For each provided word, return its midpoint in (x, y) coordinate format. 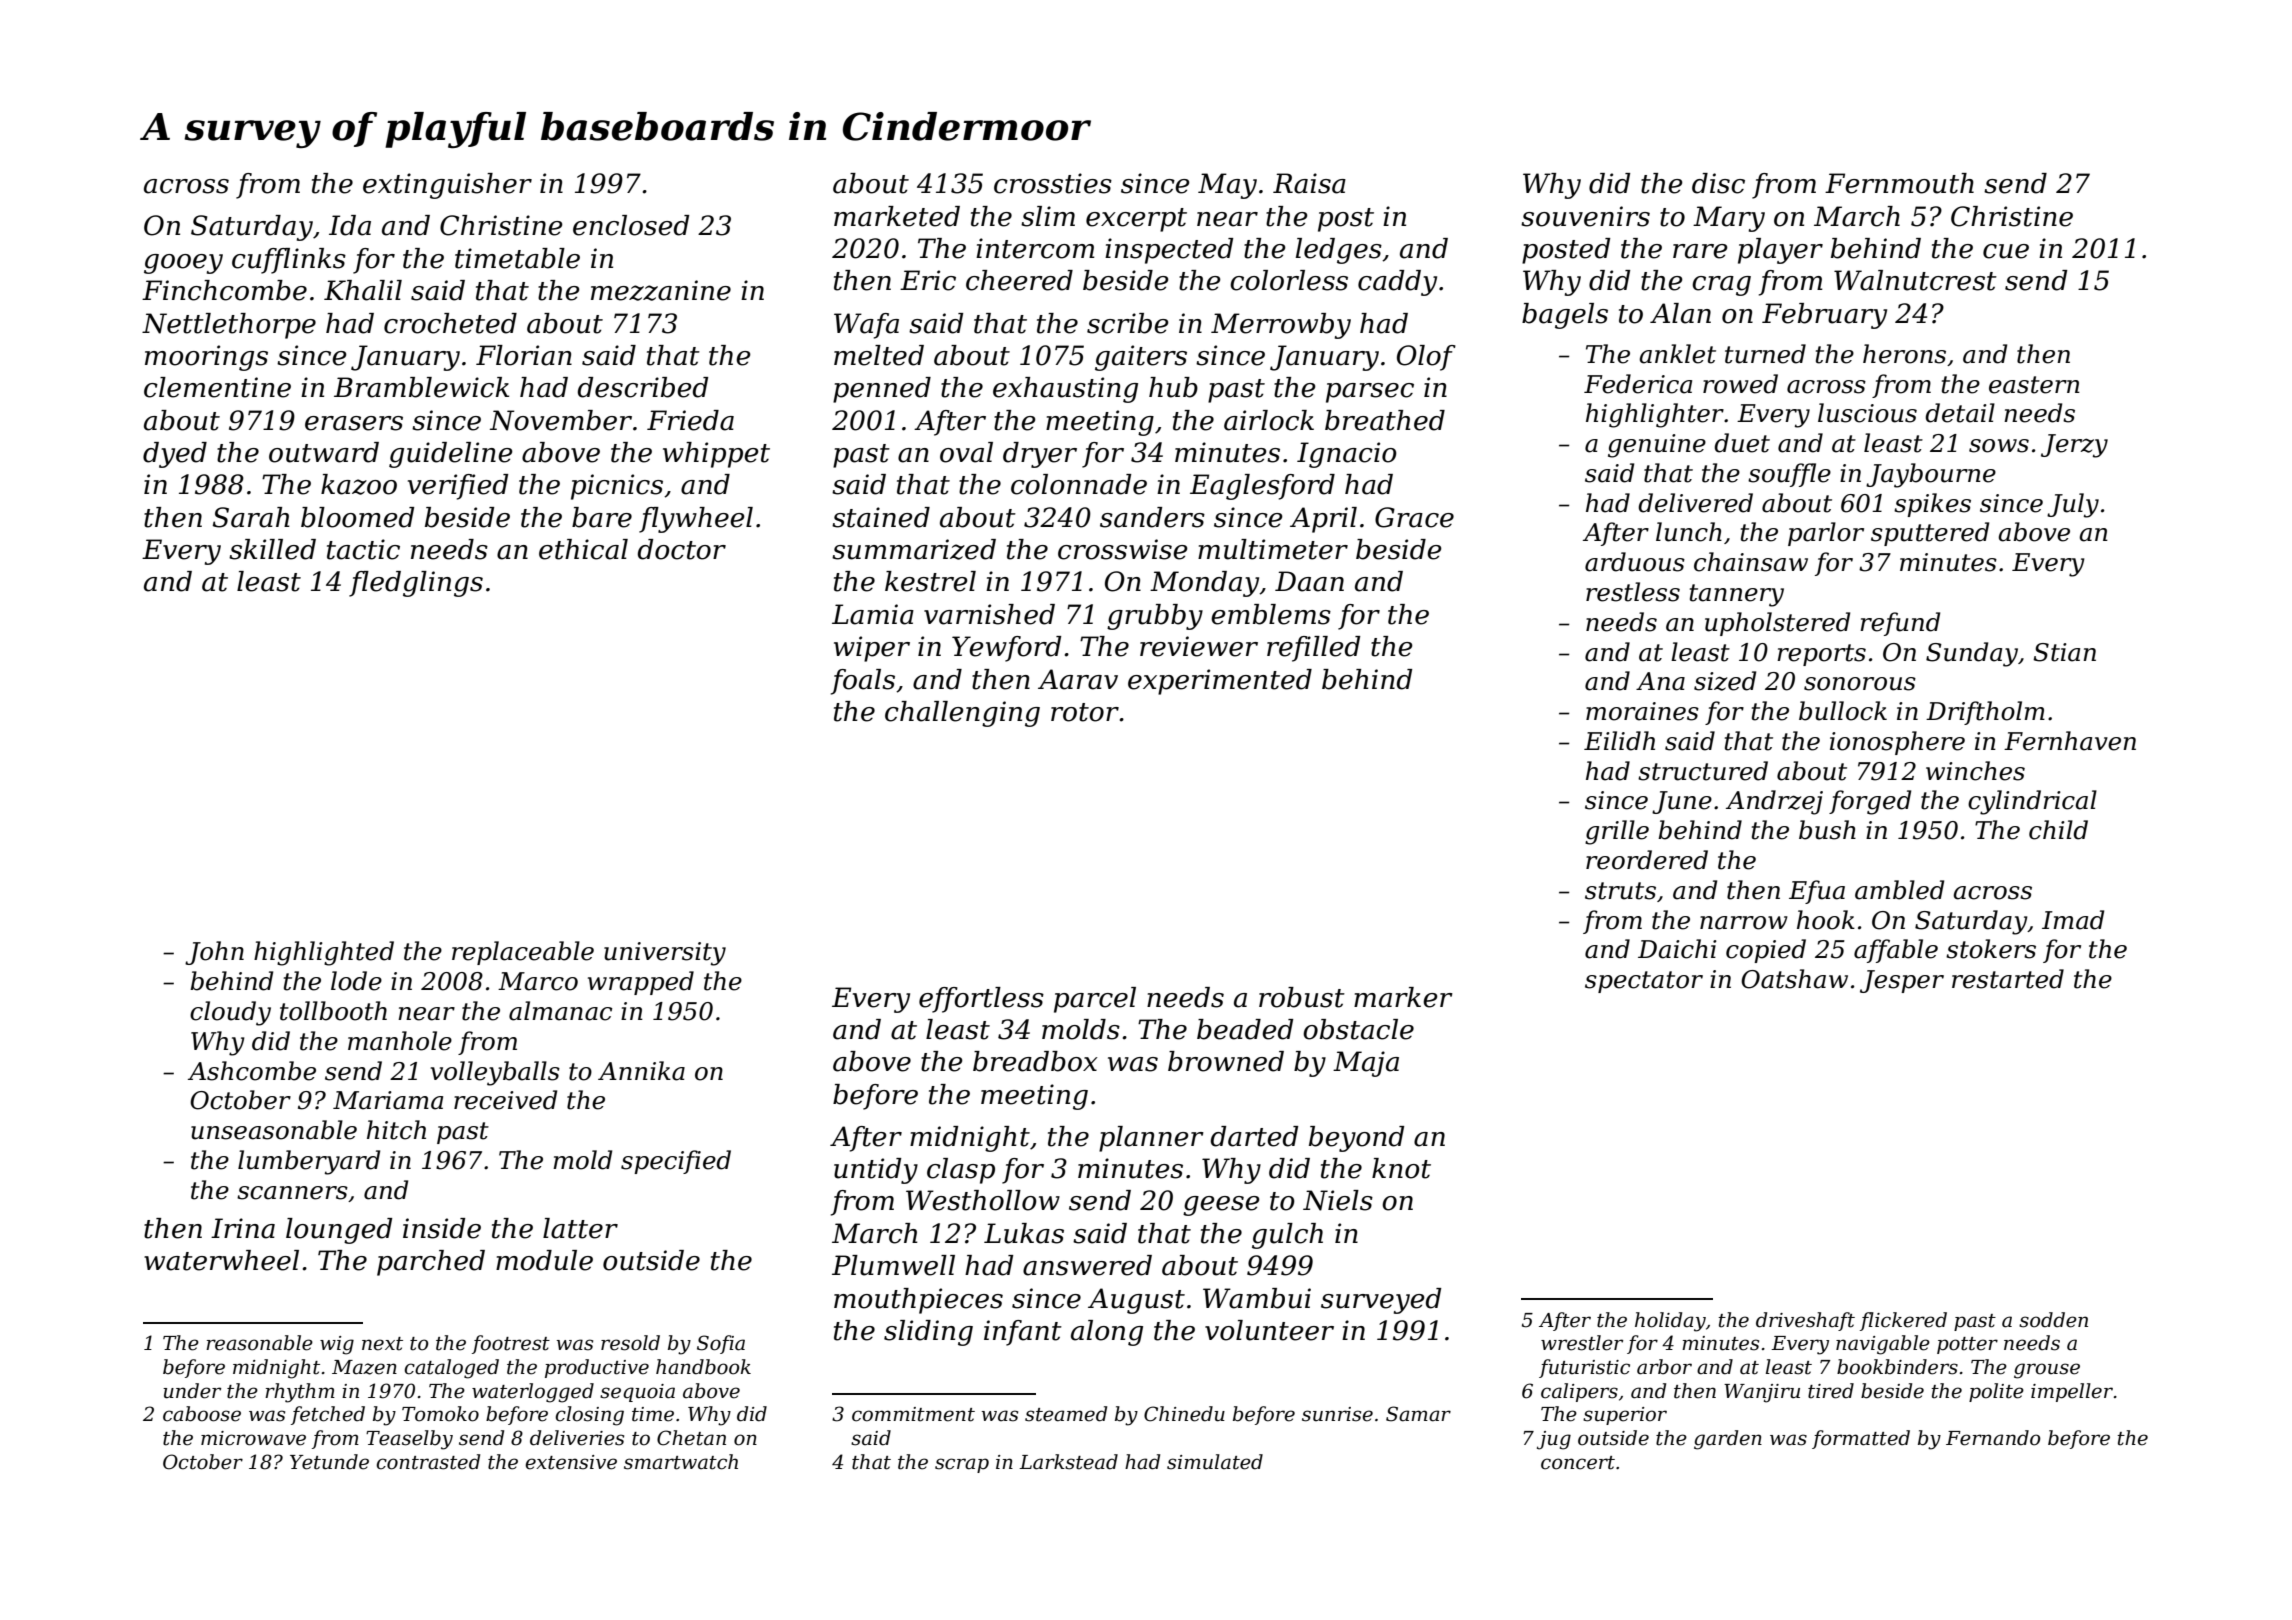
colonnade (1079, 484)
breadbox (1035, 1061)
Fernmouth (1899, 183)
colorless (1289, 280)
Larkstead (1068, 1462)
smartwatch (681, 1462)
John (214, 953)
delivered (1695, 503)
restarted (2008, 979)
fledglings (416, 584)
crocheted (450, 323)
